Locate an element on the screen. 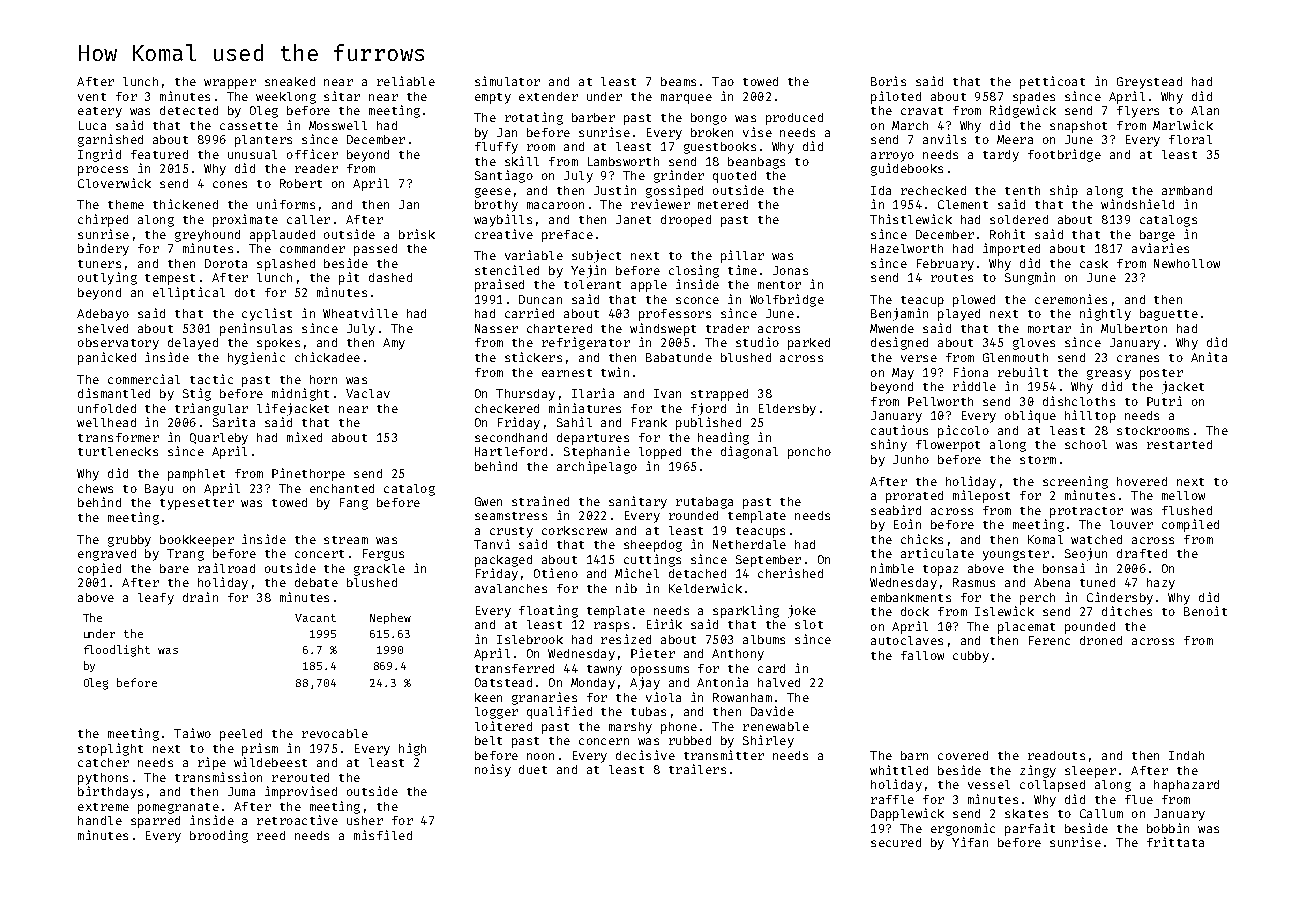  secured is located at coordinates (896, 842).
